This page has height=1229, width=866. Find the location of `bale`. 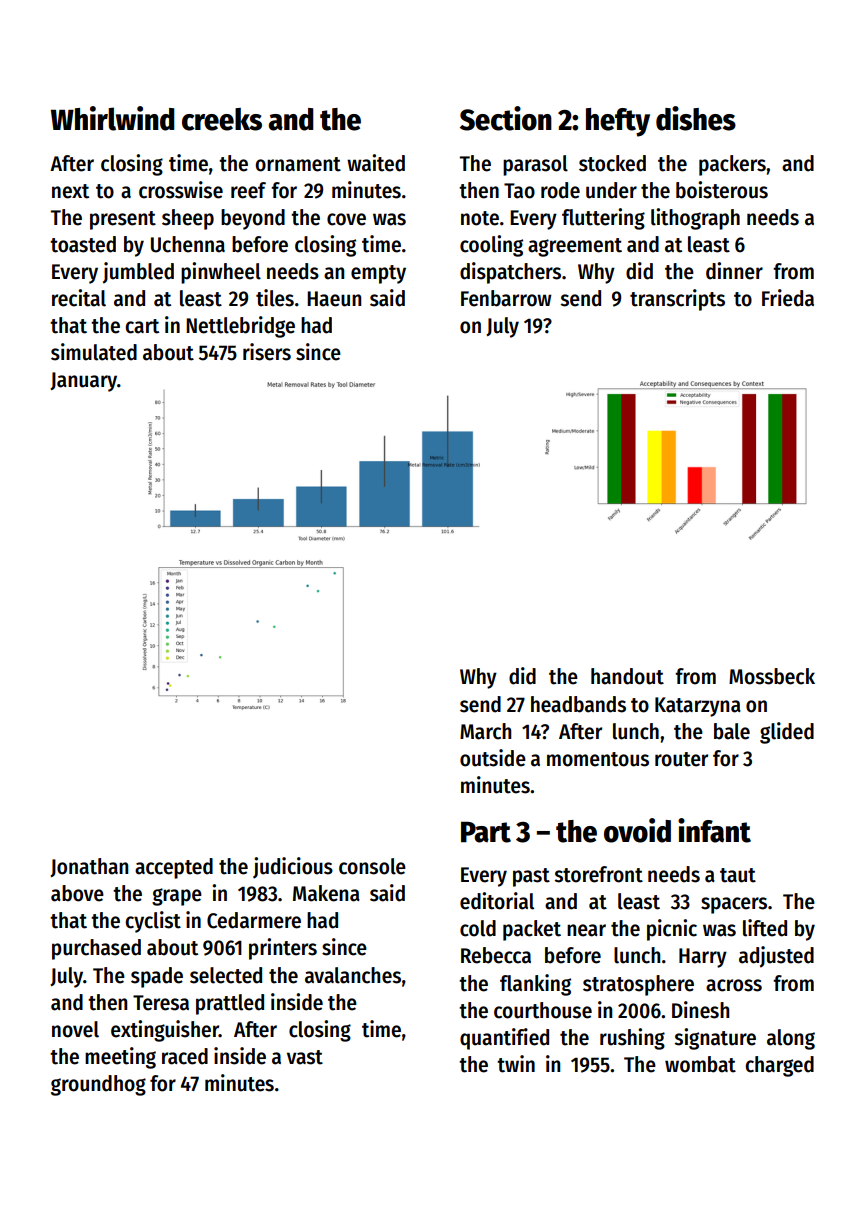

bale is located at coordinates (732, 731).
